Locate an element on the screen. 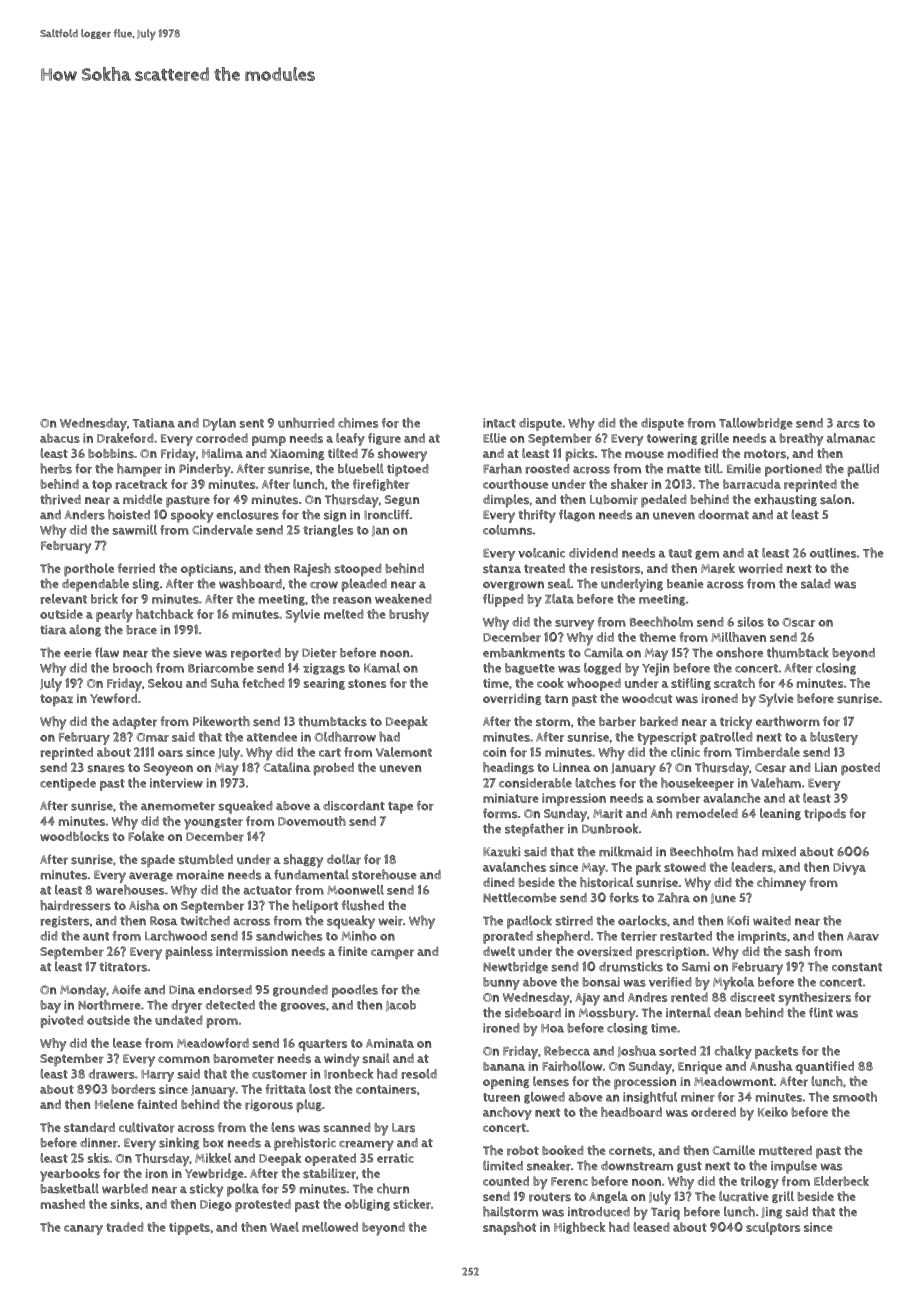 This screenshot has width=924, height=1308. stones is located at coordinates (367, 683).
